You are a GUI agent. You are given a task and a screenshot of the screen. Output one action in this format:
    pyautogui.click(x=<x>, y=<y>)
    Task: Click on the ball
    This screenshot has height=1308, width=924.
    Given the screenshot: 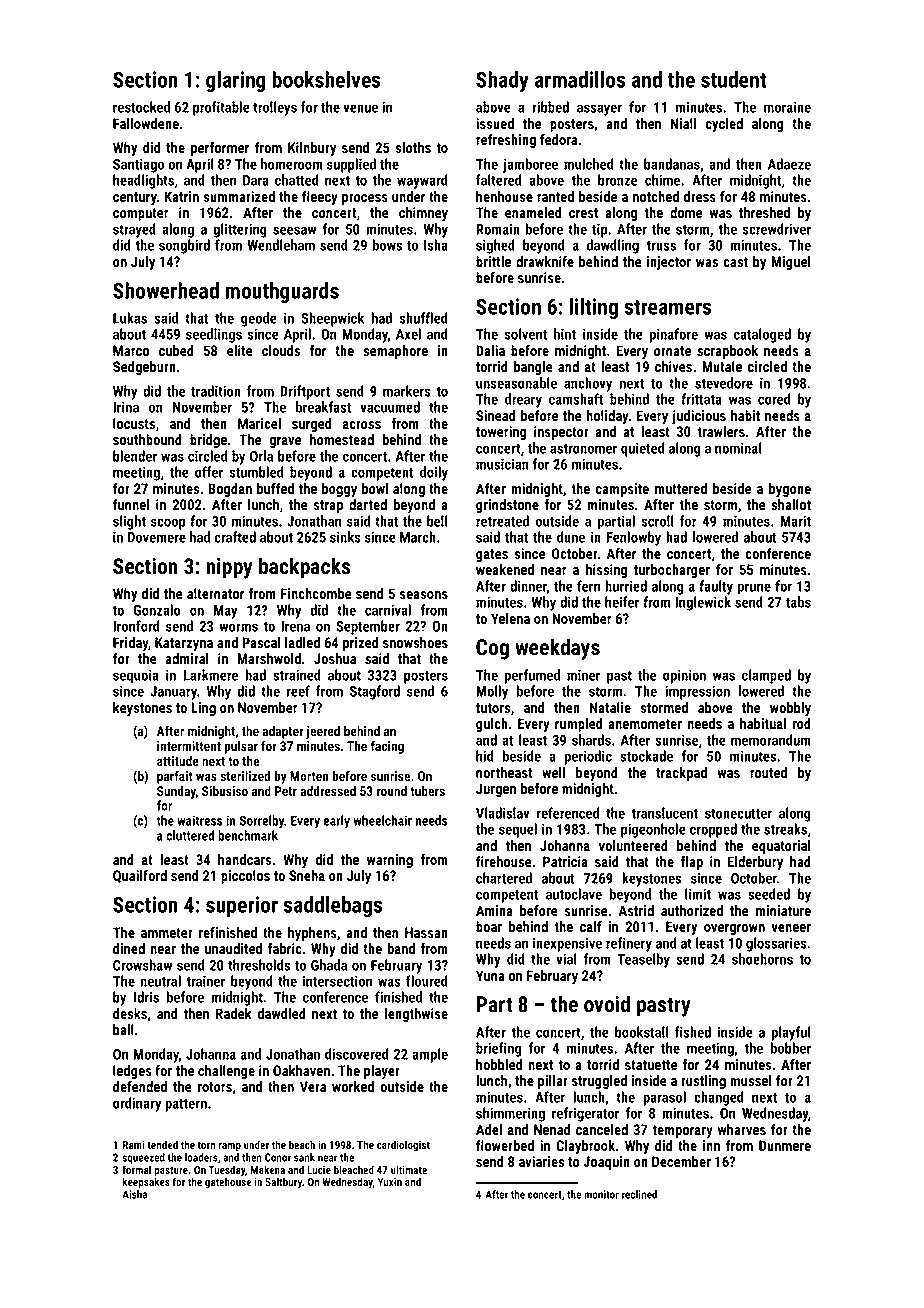 What is the action you would take?
    pyautogui.click(x=123, y=1029)
